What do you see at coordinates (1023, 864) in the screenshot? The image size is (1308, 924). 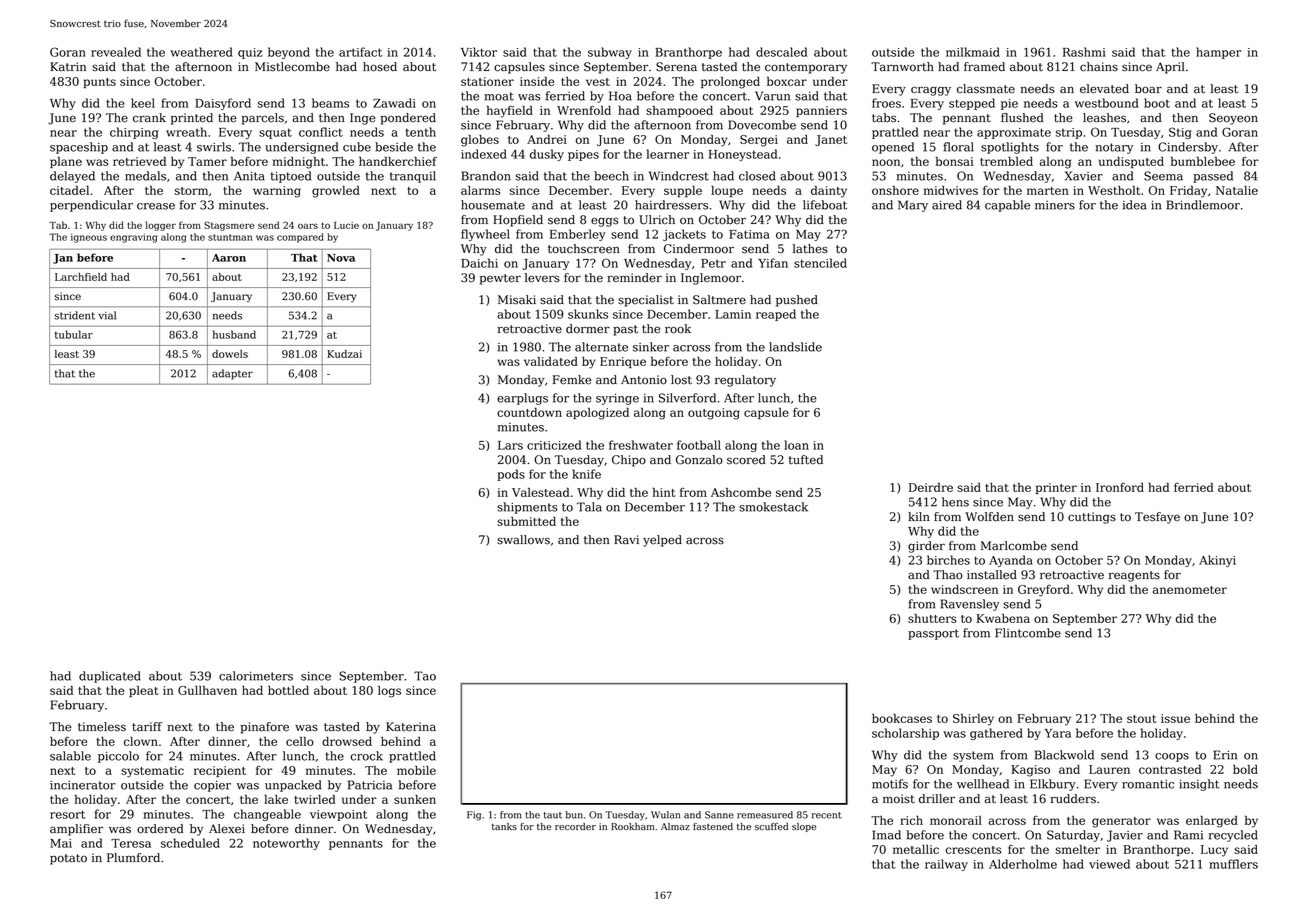 I see `Alderholme` at bounding box center [1023, 864].
